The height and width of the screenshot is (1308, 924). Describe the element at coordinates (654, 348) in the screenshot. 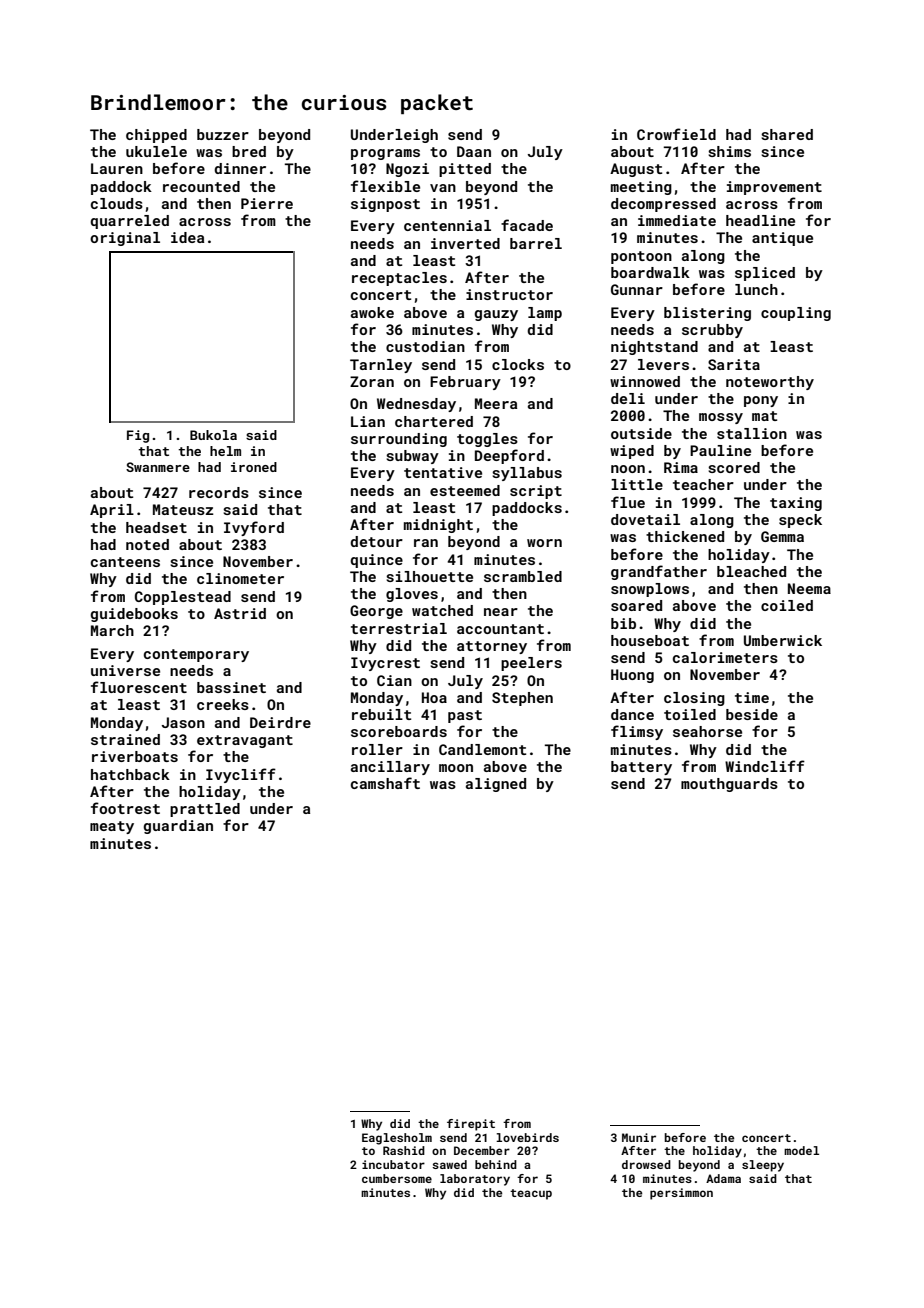

I see `nightstand` at that location.
